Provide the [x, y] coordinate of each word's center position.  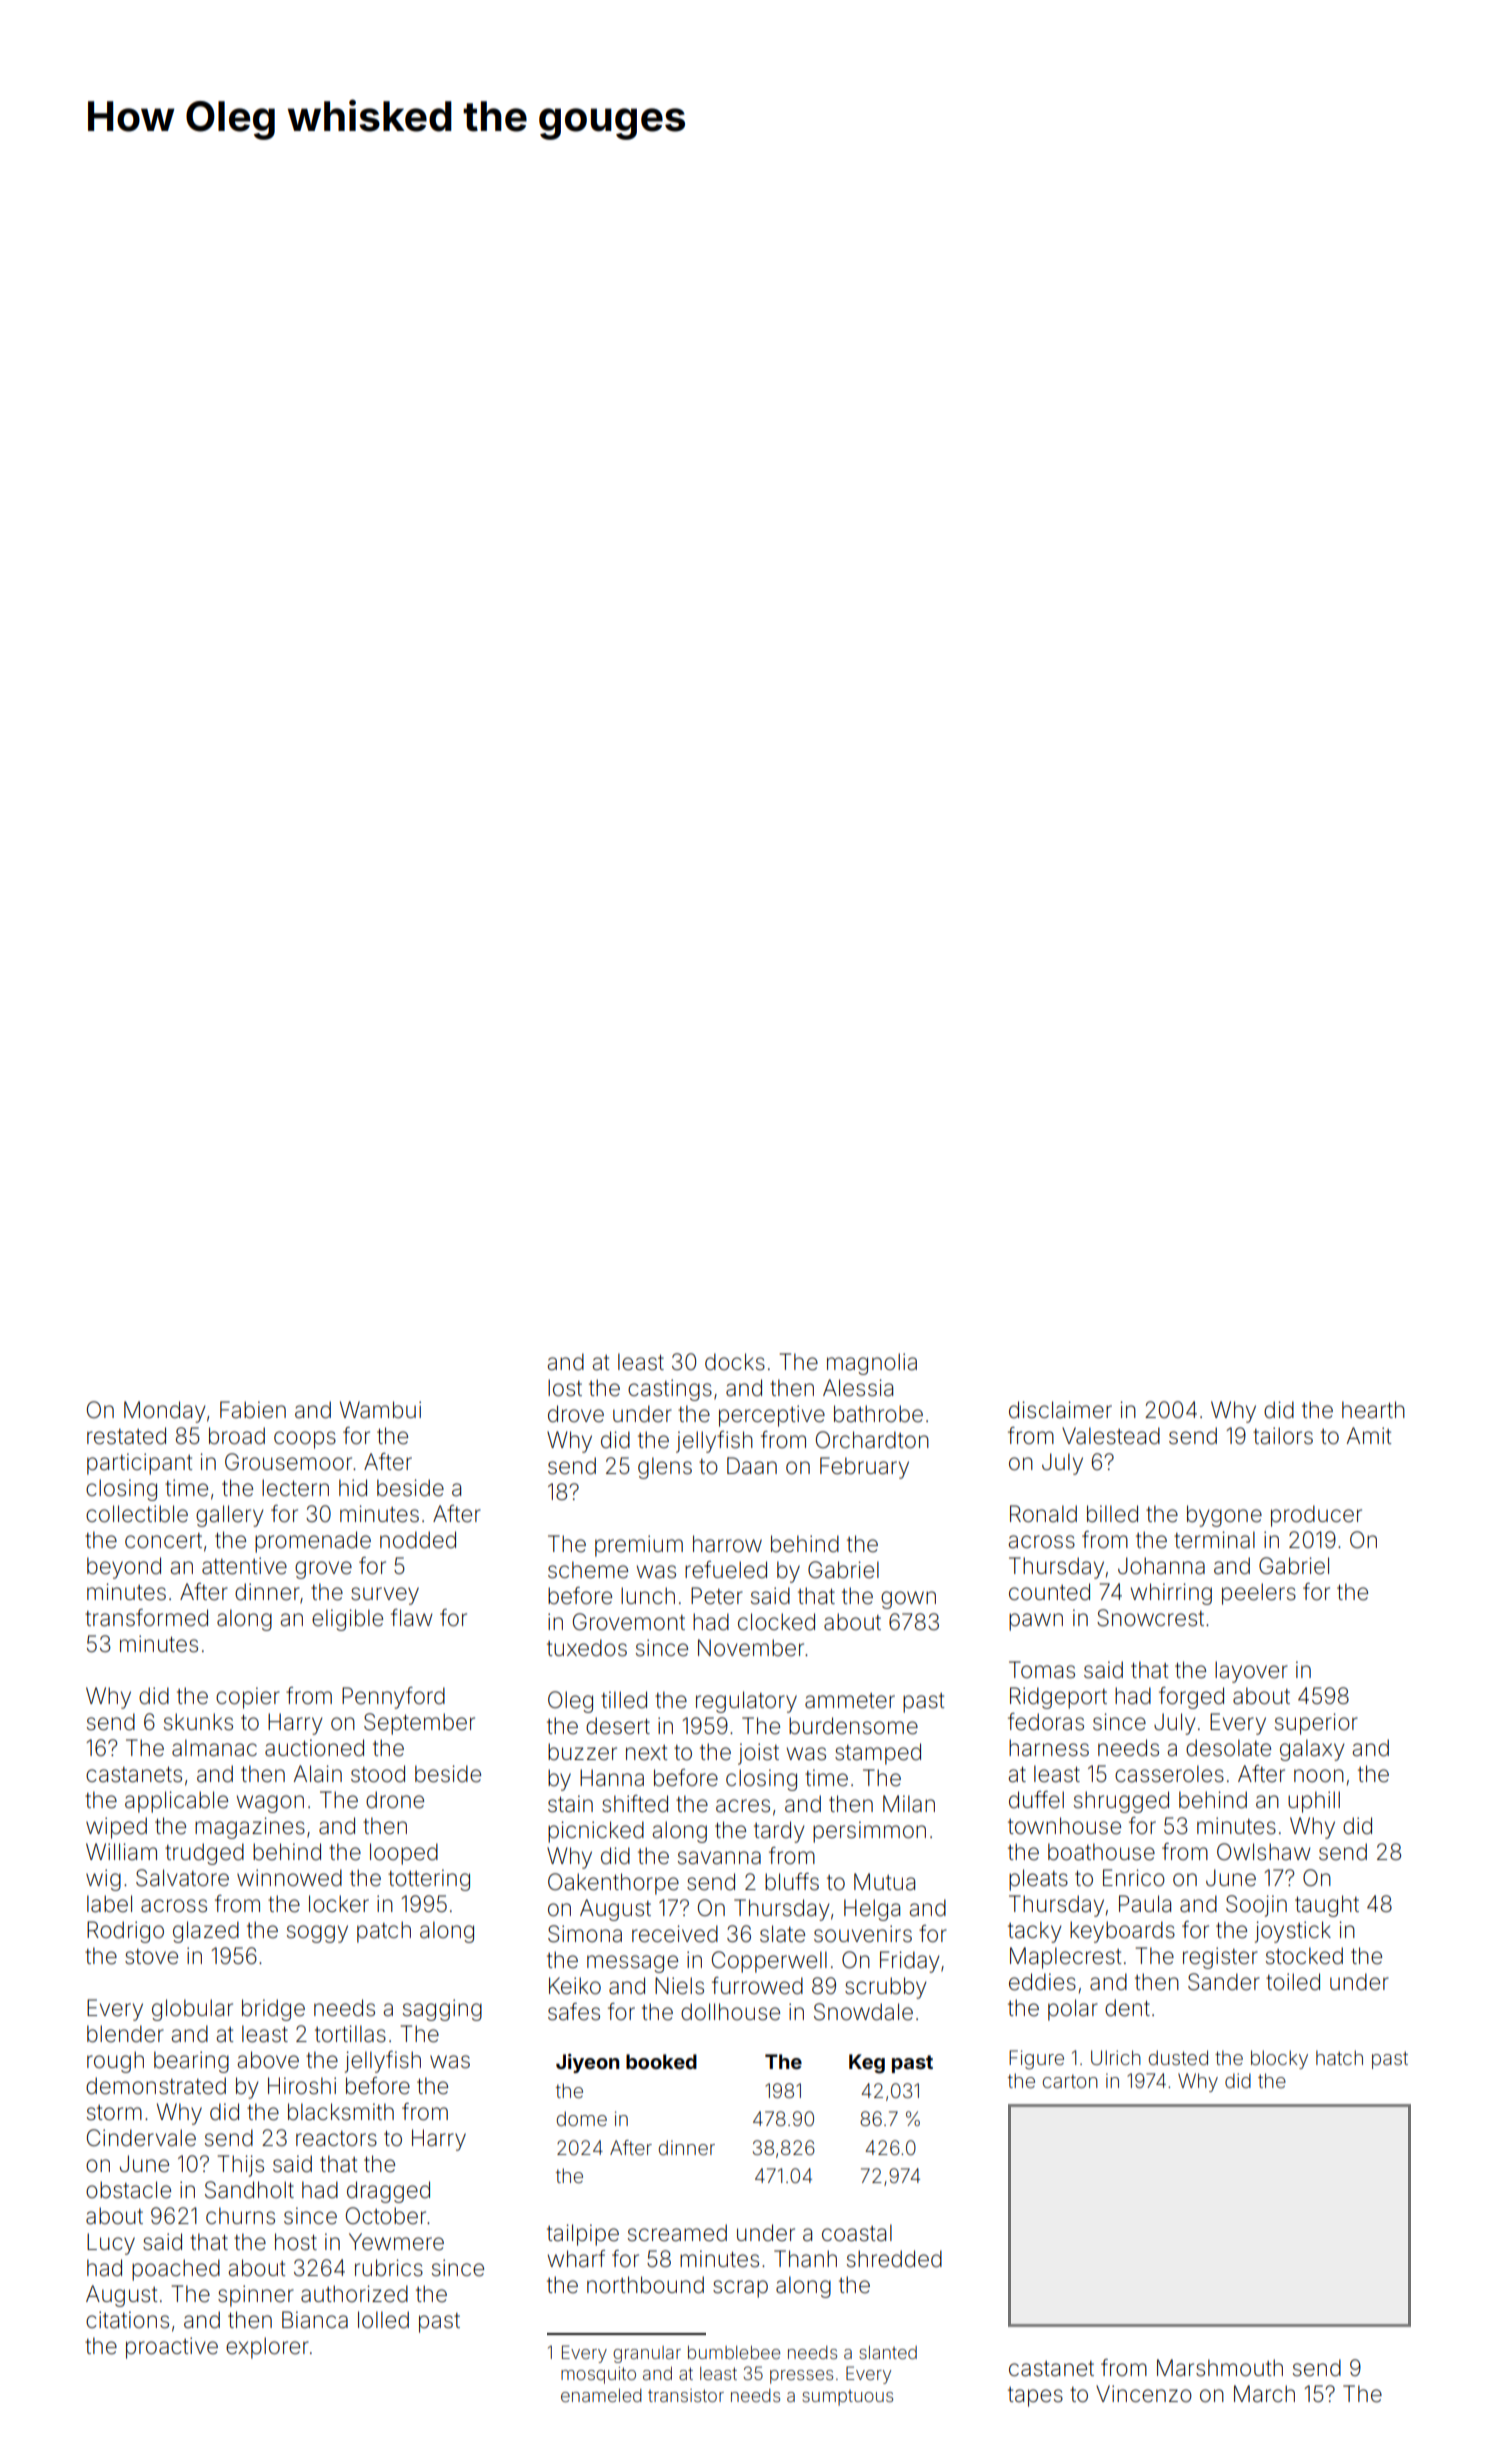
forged [1191, 1698]
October [386, 2216]
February [864, 1468]
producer [1316, 1516]
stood [378, 1774]
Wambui [380, 1410]
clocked [776, 1622]
